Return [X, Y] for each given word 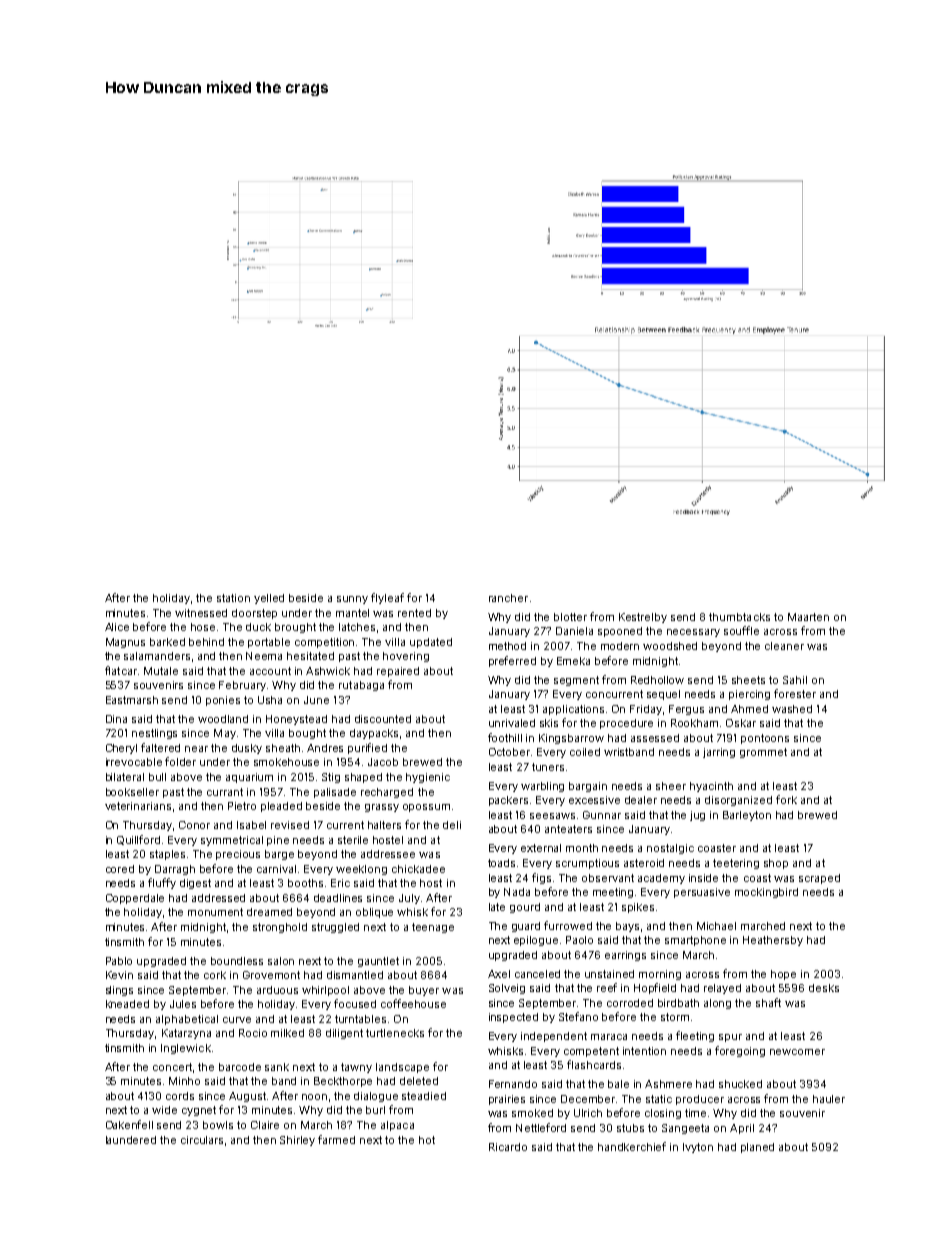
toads [501, 863]
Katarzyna [186, 1034]
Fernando [513, 1084]
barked [167, 642]
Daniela [574, 631]
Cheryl [121, 749]
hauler [829, 1099]
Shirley [297, 1141]
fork [786, 799]
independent [554, 1037]
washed [792, 709]
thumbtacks [739, 617]
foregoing [740, 1051]
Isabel [251, 825]
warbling [542, 787]
